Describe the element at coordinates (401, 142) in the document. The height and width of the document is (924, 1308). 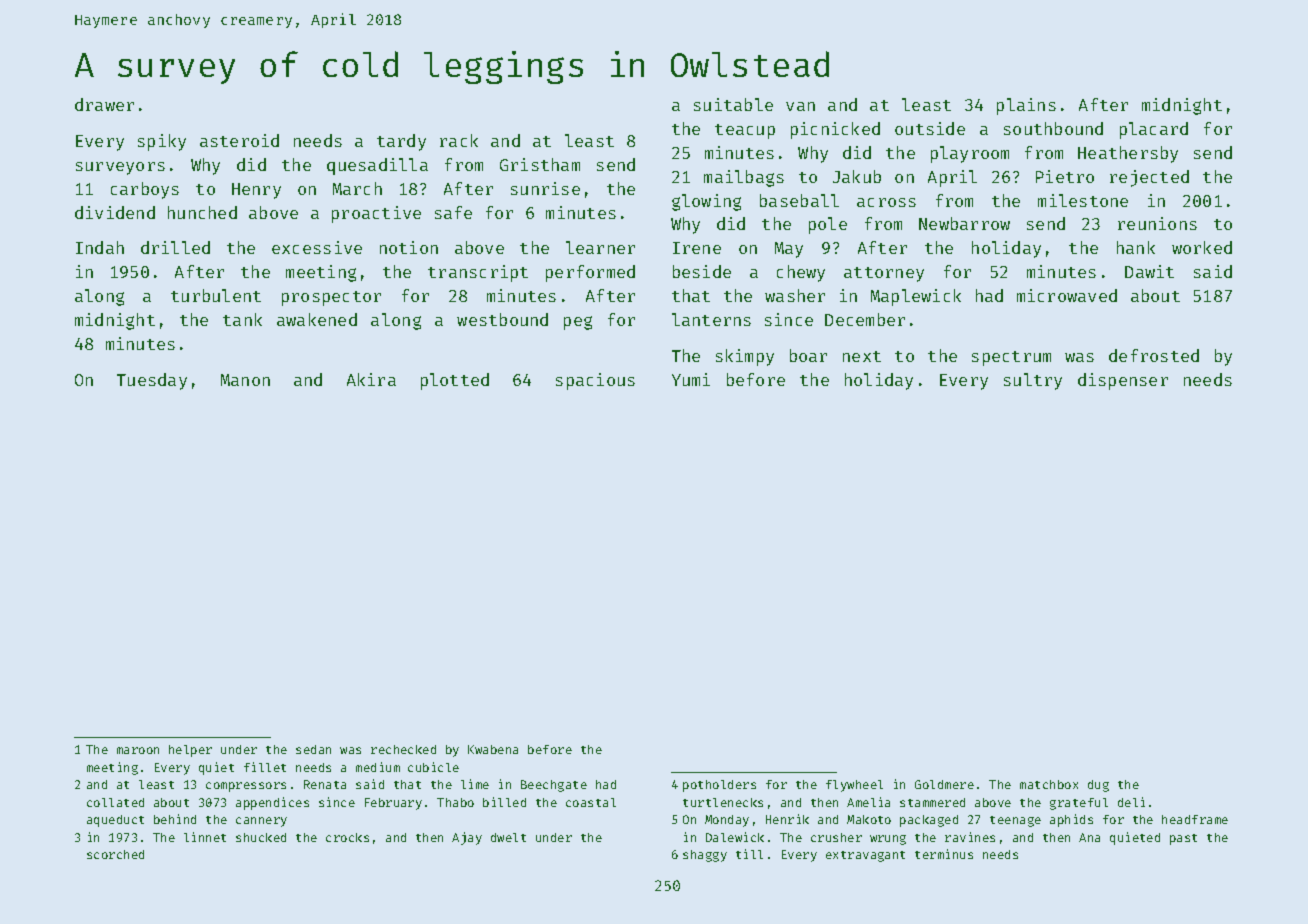
I see `tardy` at that location.
